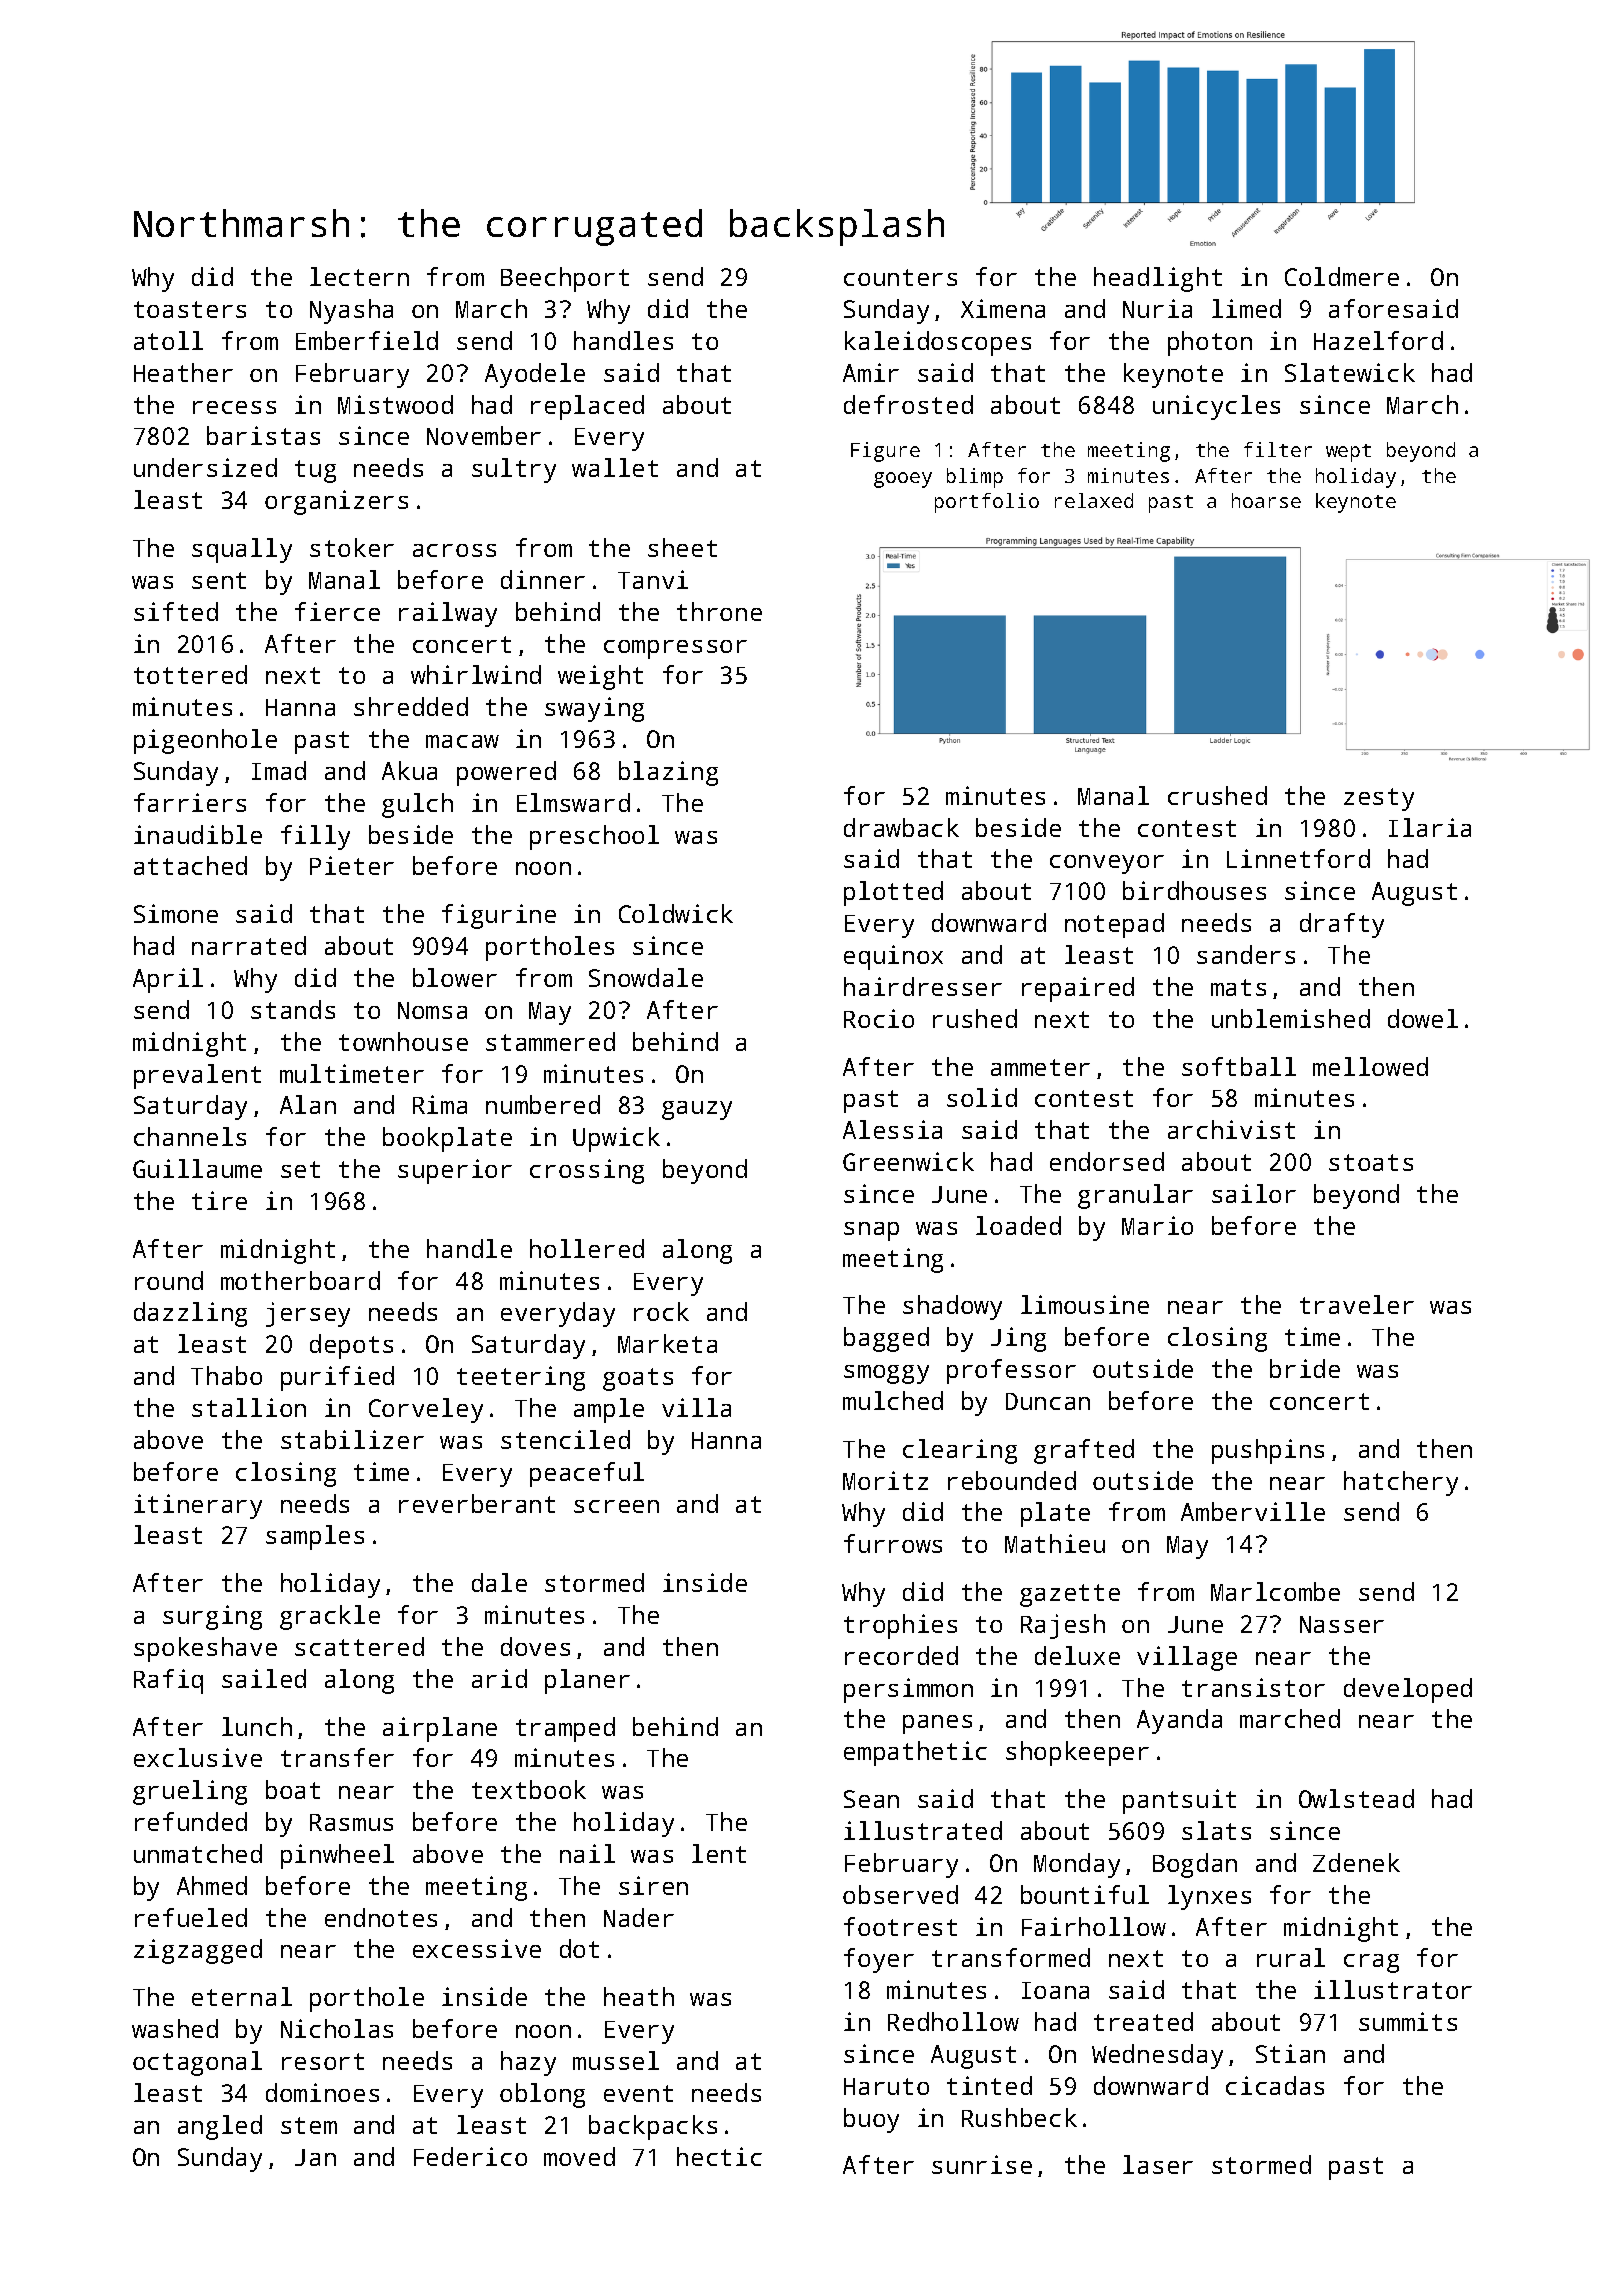 The image size is (1620, 2292). What do you see at coordinates (521, 1378) in the screenshot?
I see `teetering` at bounding box center [521, 1378].
